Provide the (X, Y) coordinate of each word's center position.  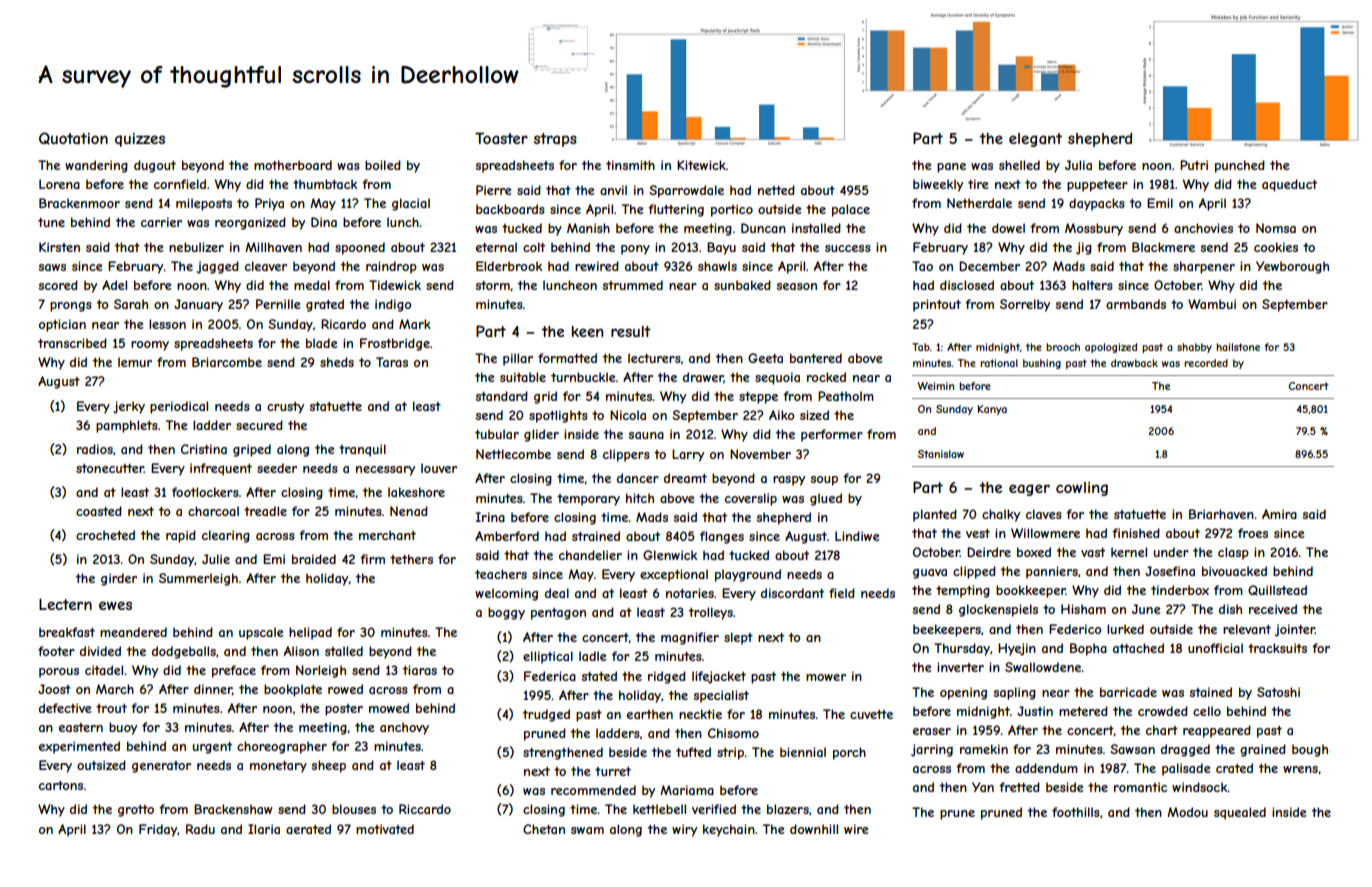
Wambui (1212, 304)
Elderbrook (509, 266)
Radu (200, 829)
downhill (814, 829)
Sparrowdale (686, 191)
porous (59, 673)
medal (312, 285)
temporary (588, 500)
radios (95, 449)
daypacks (1097, 204)
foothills (1076, 812)
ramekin (984, 749)
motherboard (293, 165)
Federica (550, 676)
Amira (1279, 514)
